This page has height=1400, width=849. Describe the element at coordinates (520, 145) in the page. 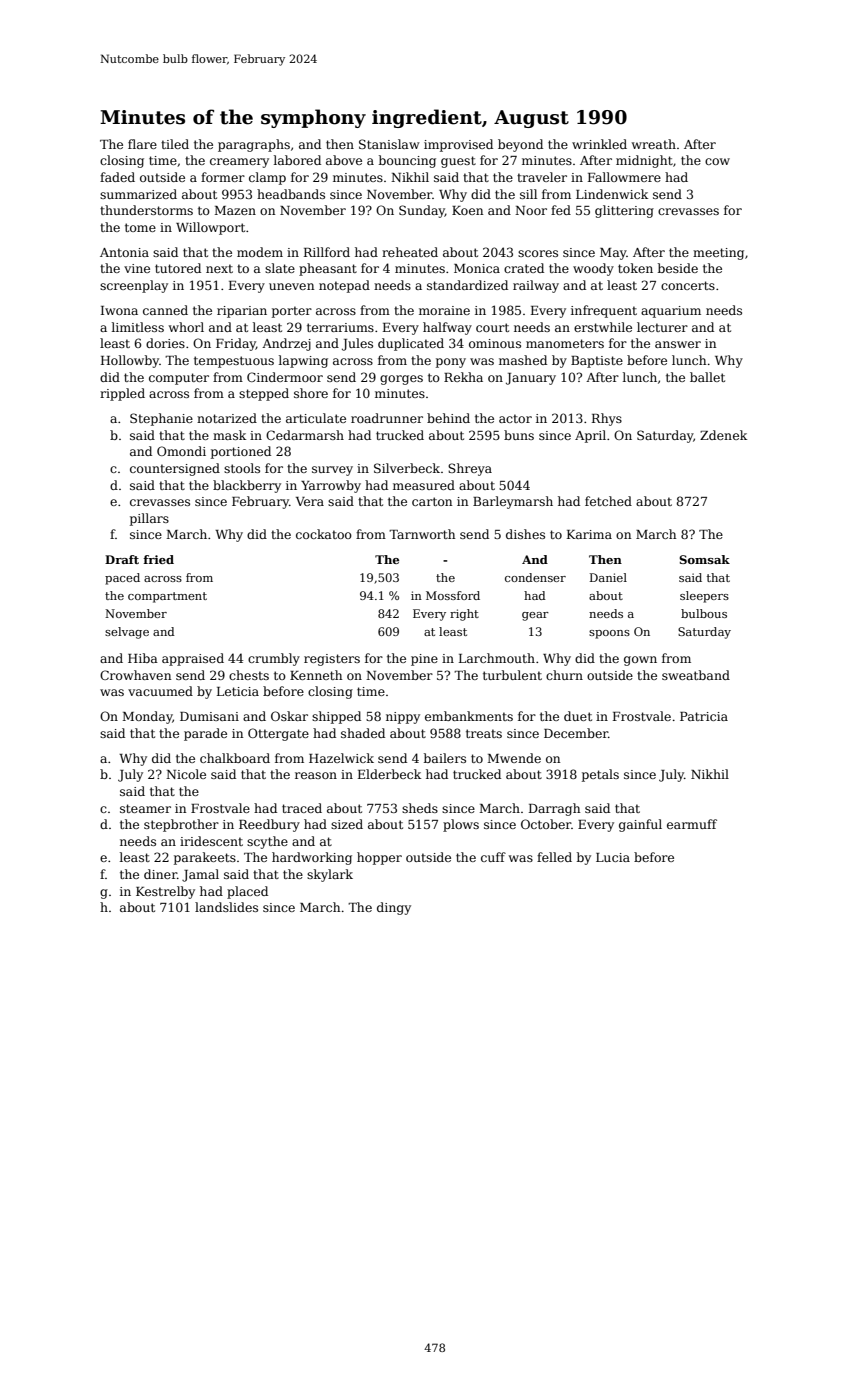

I see `beyond` at that location.
